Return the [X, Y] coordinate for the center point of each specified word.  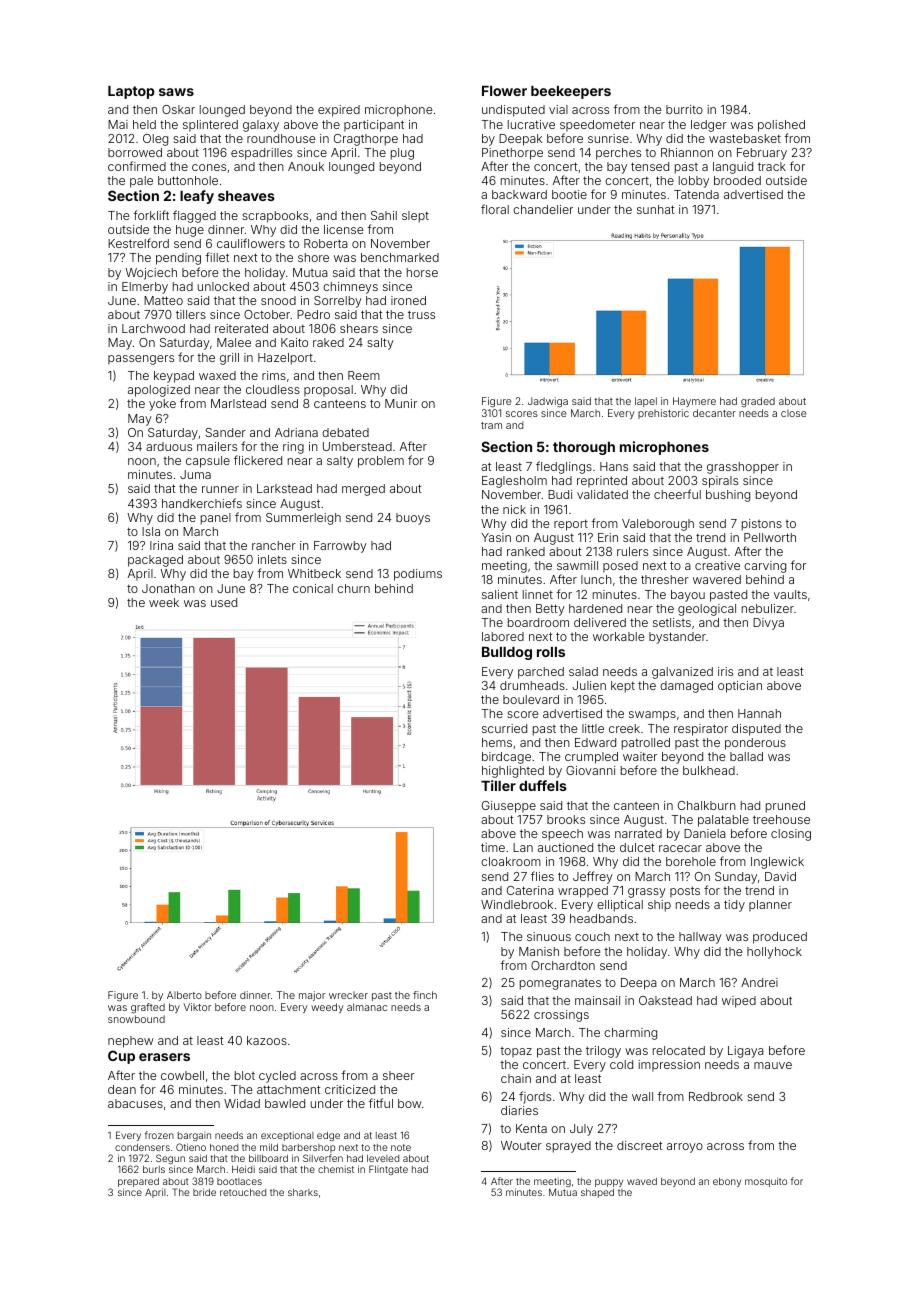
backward [519, 194]
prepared [138, 1182]
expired [339, 111]
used [224, 602]
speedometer [597, 126]
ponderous [755, 744]
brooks [566, 819]
